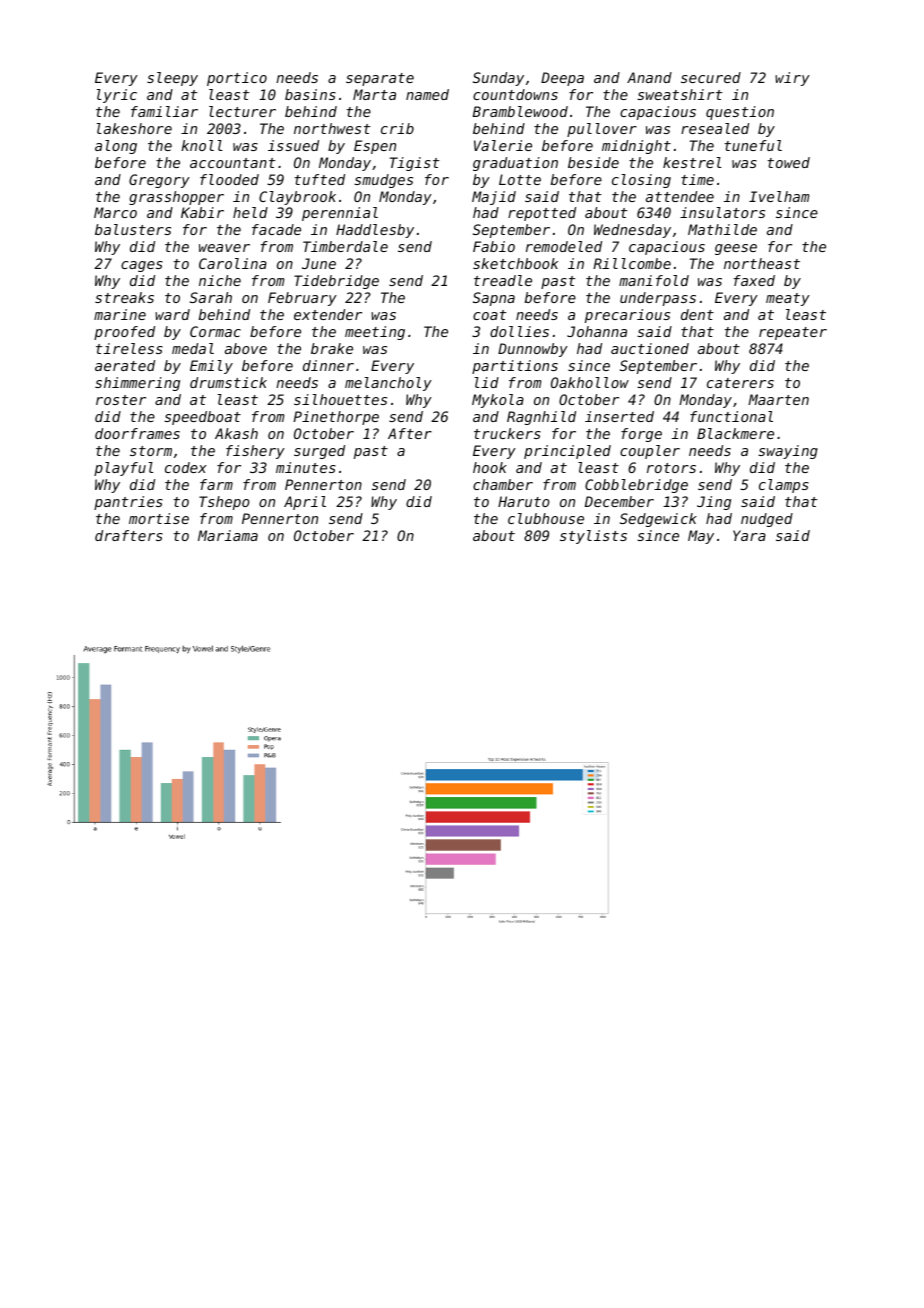 Image resolution: width=924 pixels, height=1308 pixels. Describe the element at coordinates (172, 79) in the page. I see `sleepy` at that location.
